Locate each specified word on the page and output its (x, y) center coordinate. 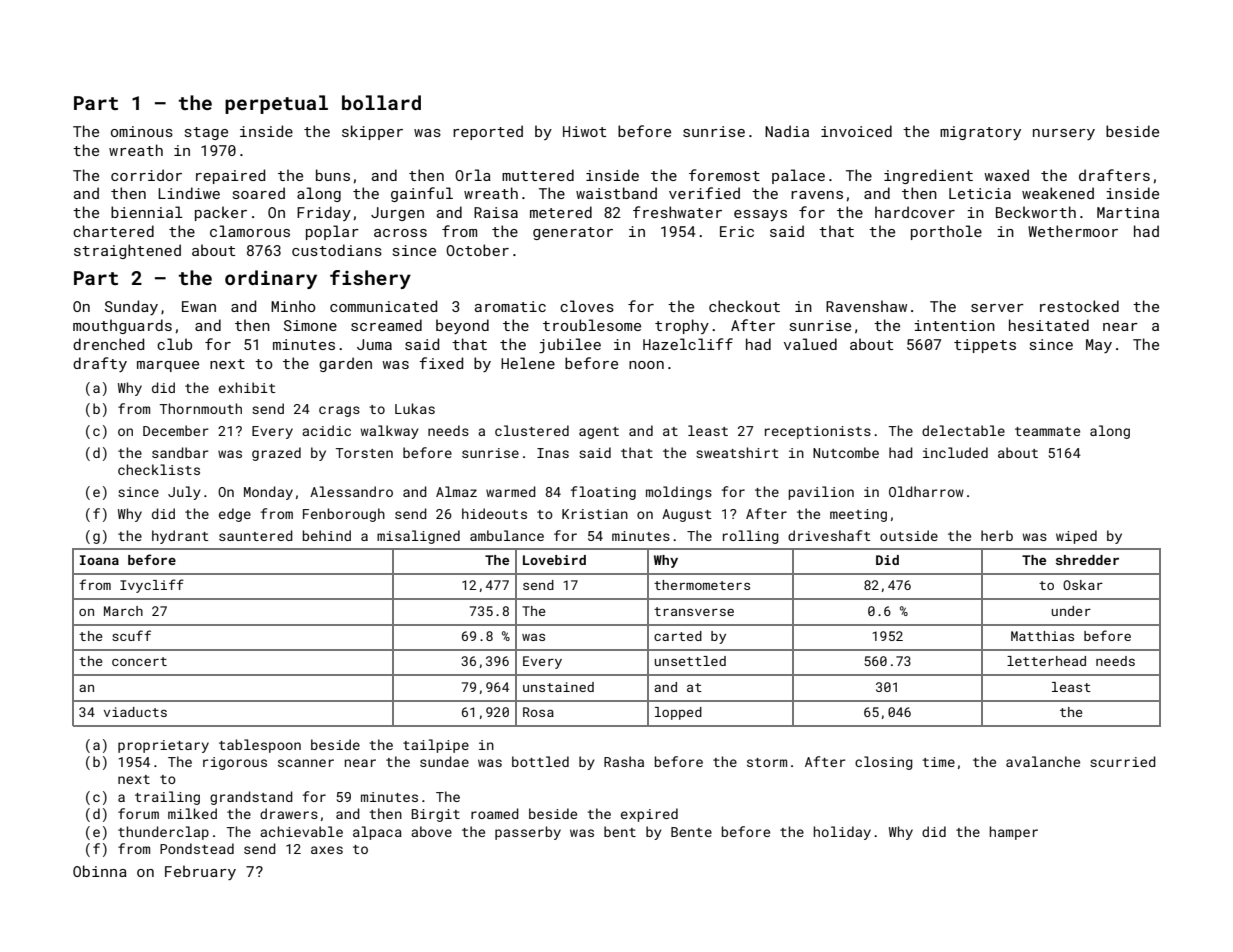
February (200, 872)
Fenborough (344, 515)
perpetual (276, 104)
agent (599, 433)
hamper (1014, 833)
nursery (1064, 134)
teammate (1047, 431)
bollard (381, 102)
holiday (842, 833)
